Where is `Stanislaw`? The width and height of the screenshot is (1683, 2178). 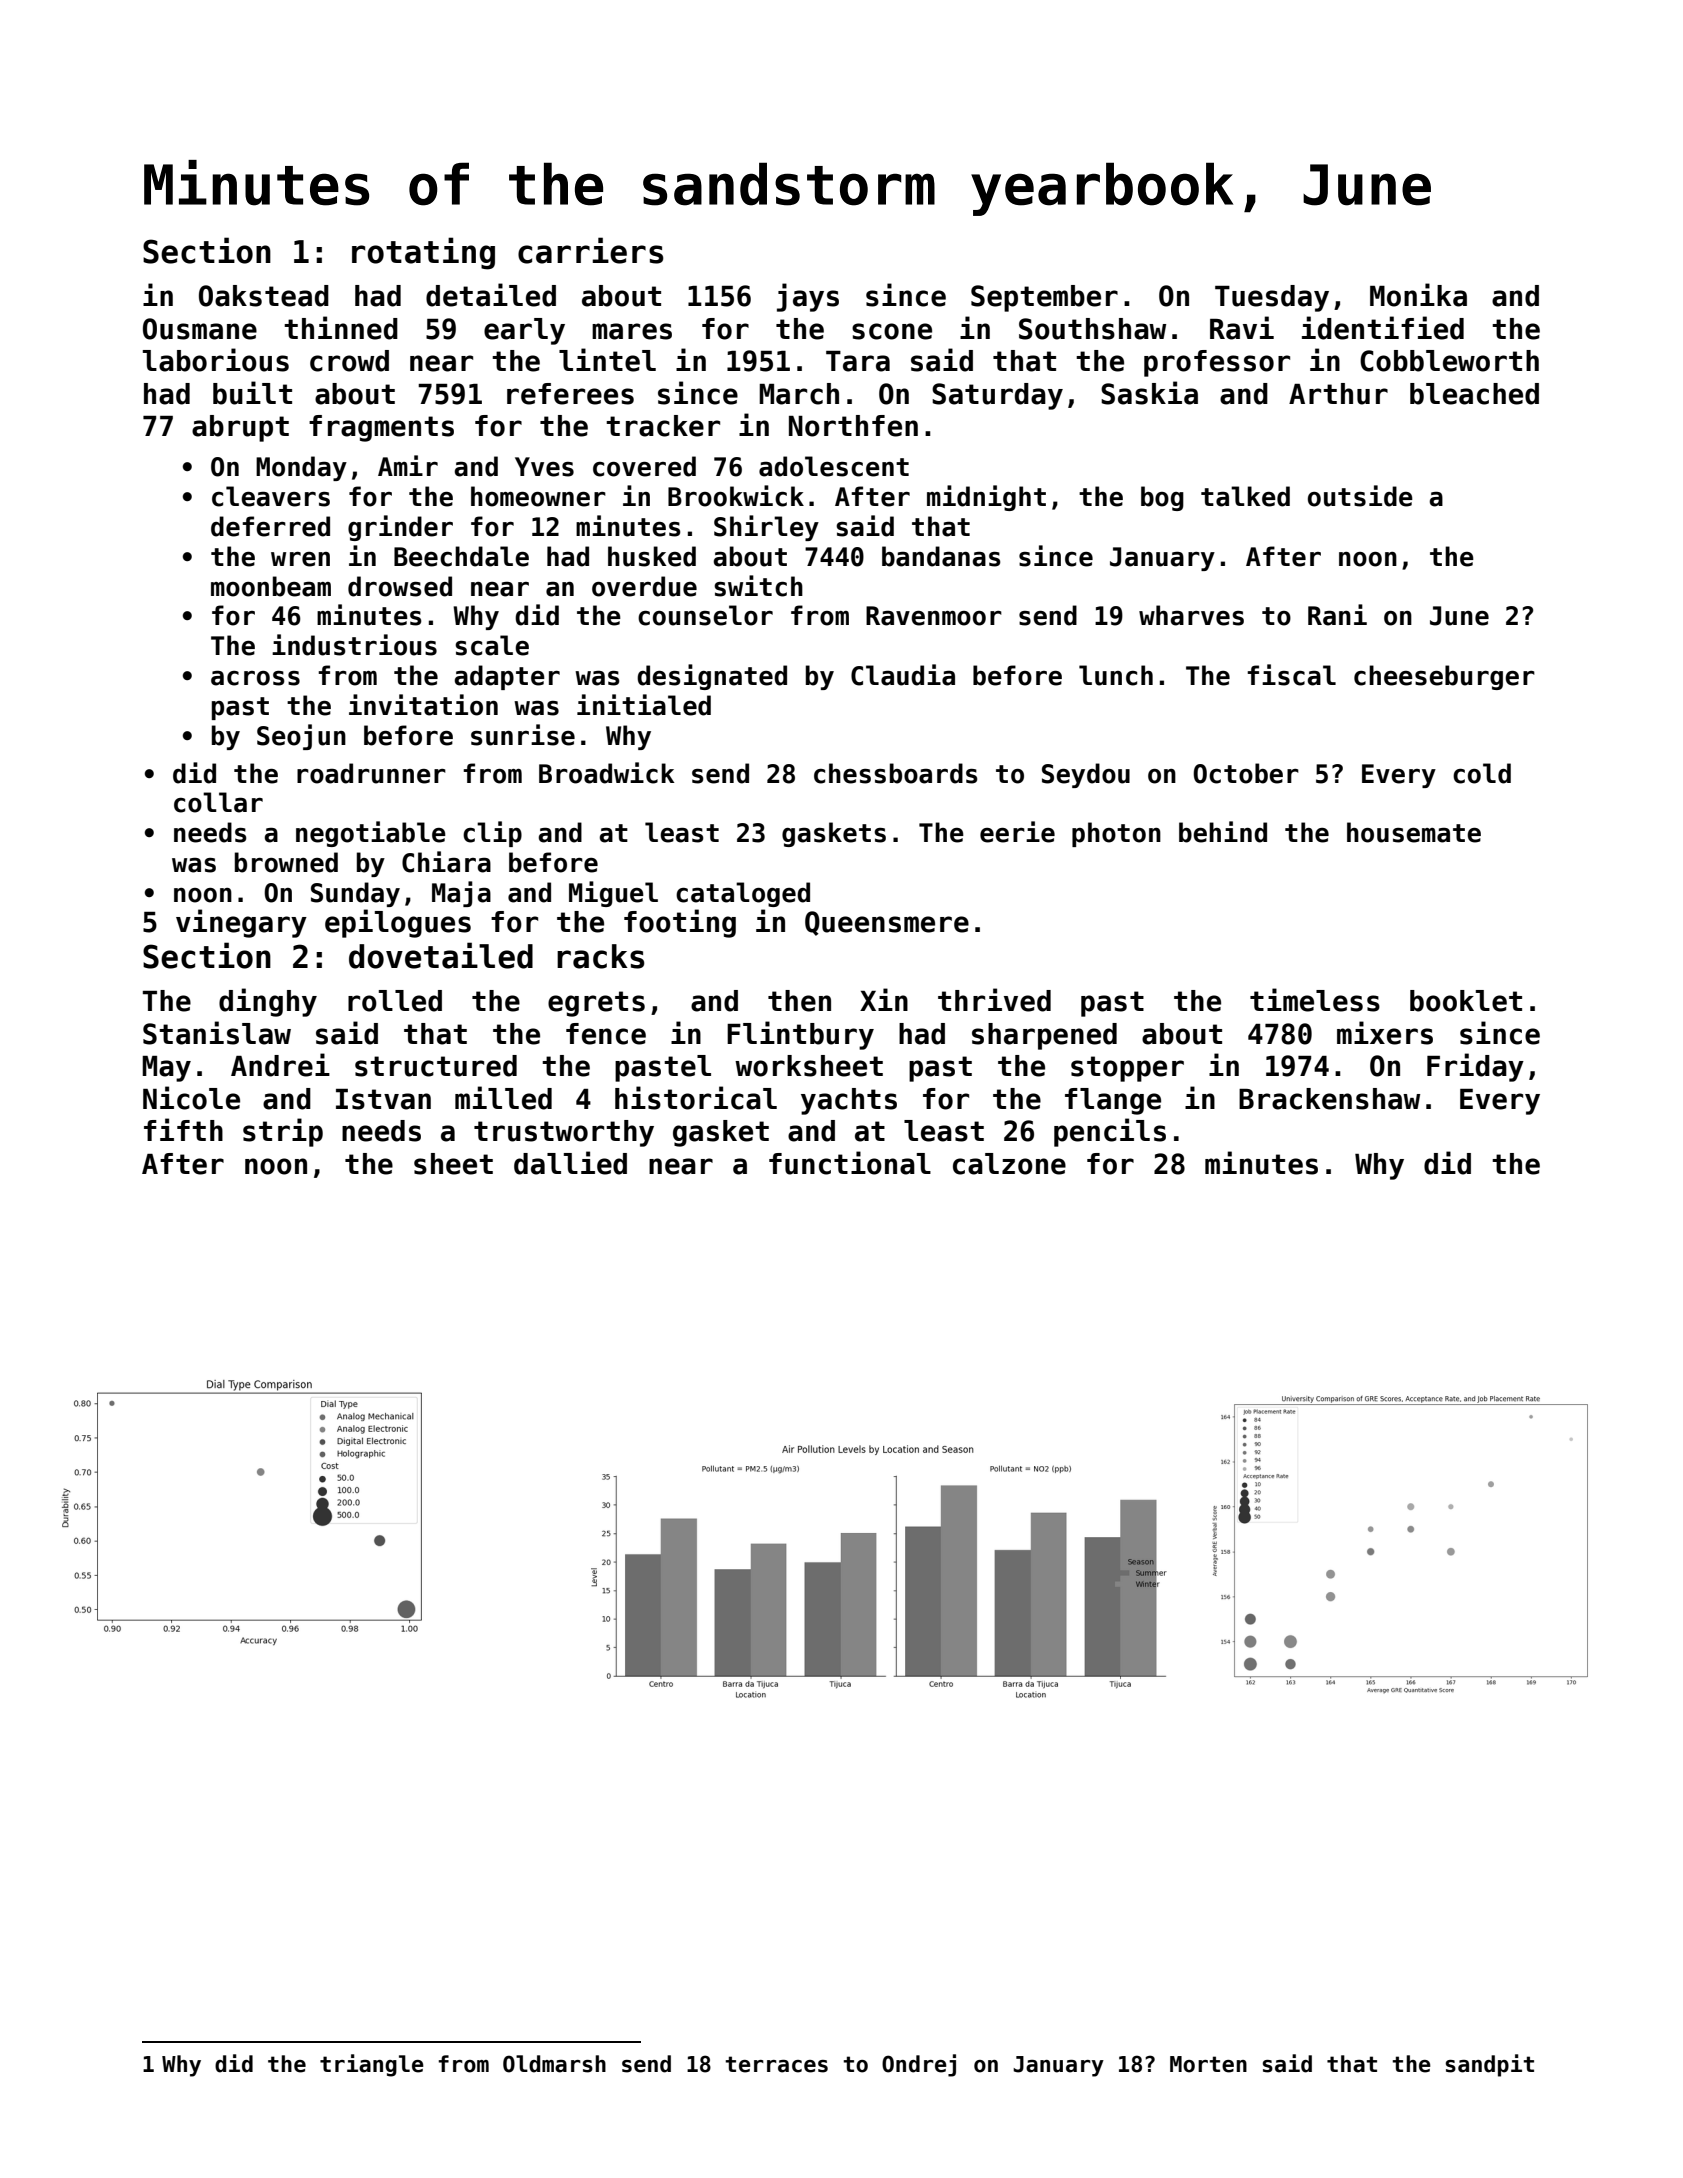
Stanislaw is located at coordinates (217, 1033).
